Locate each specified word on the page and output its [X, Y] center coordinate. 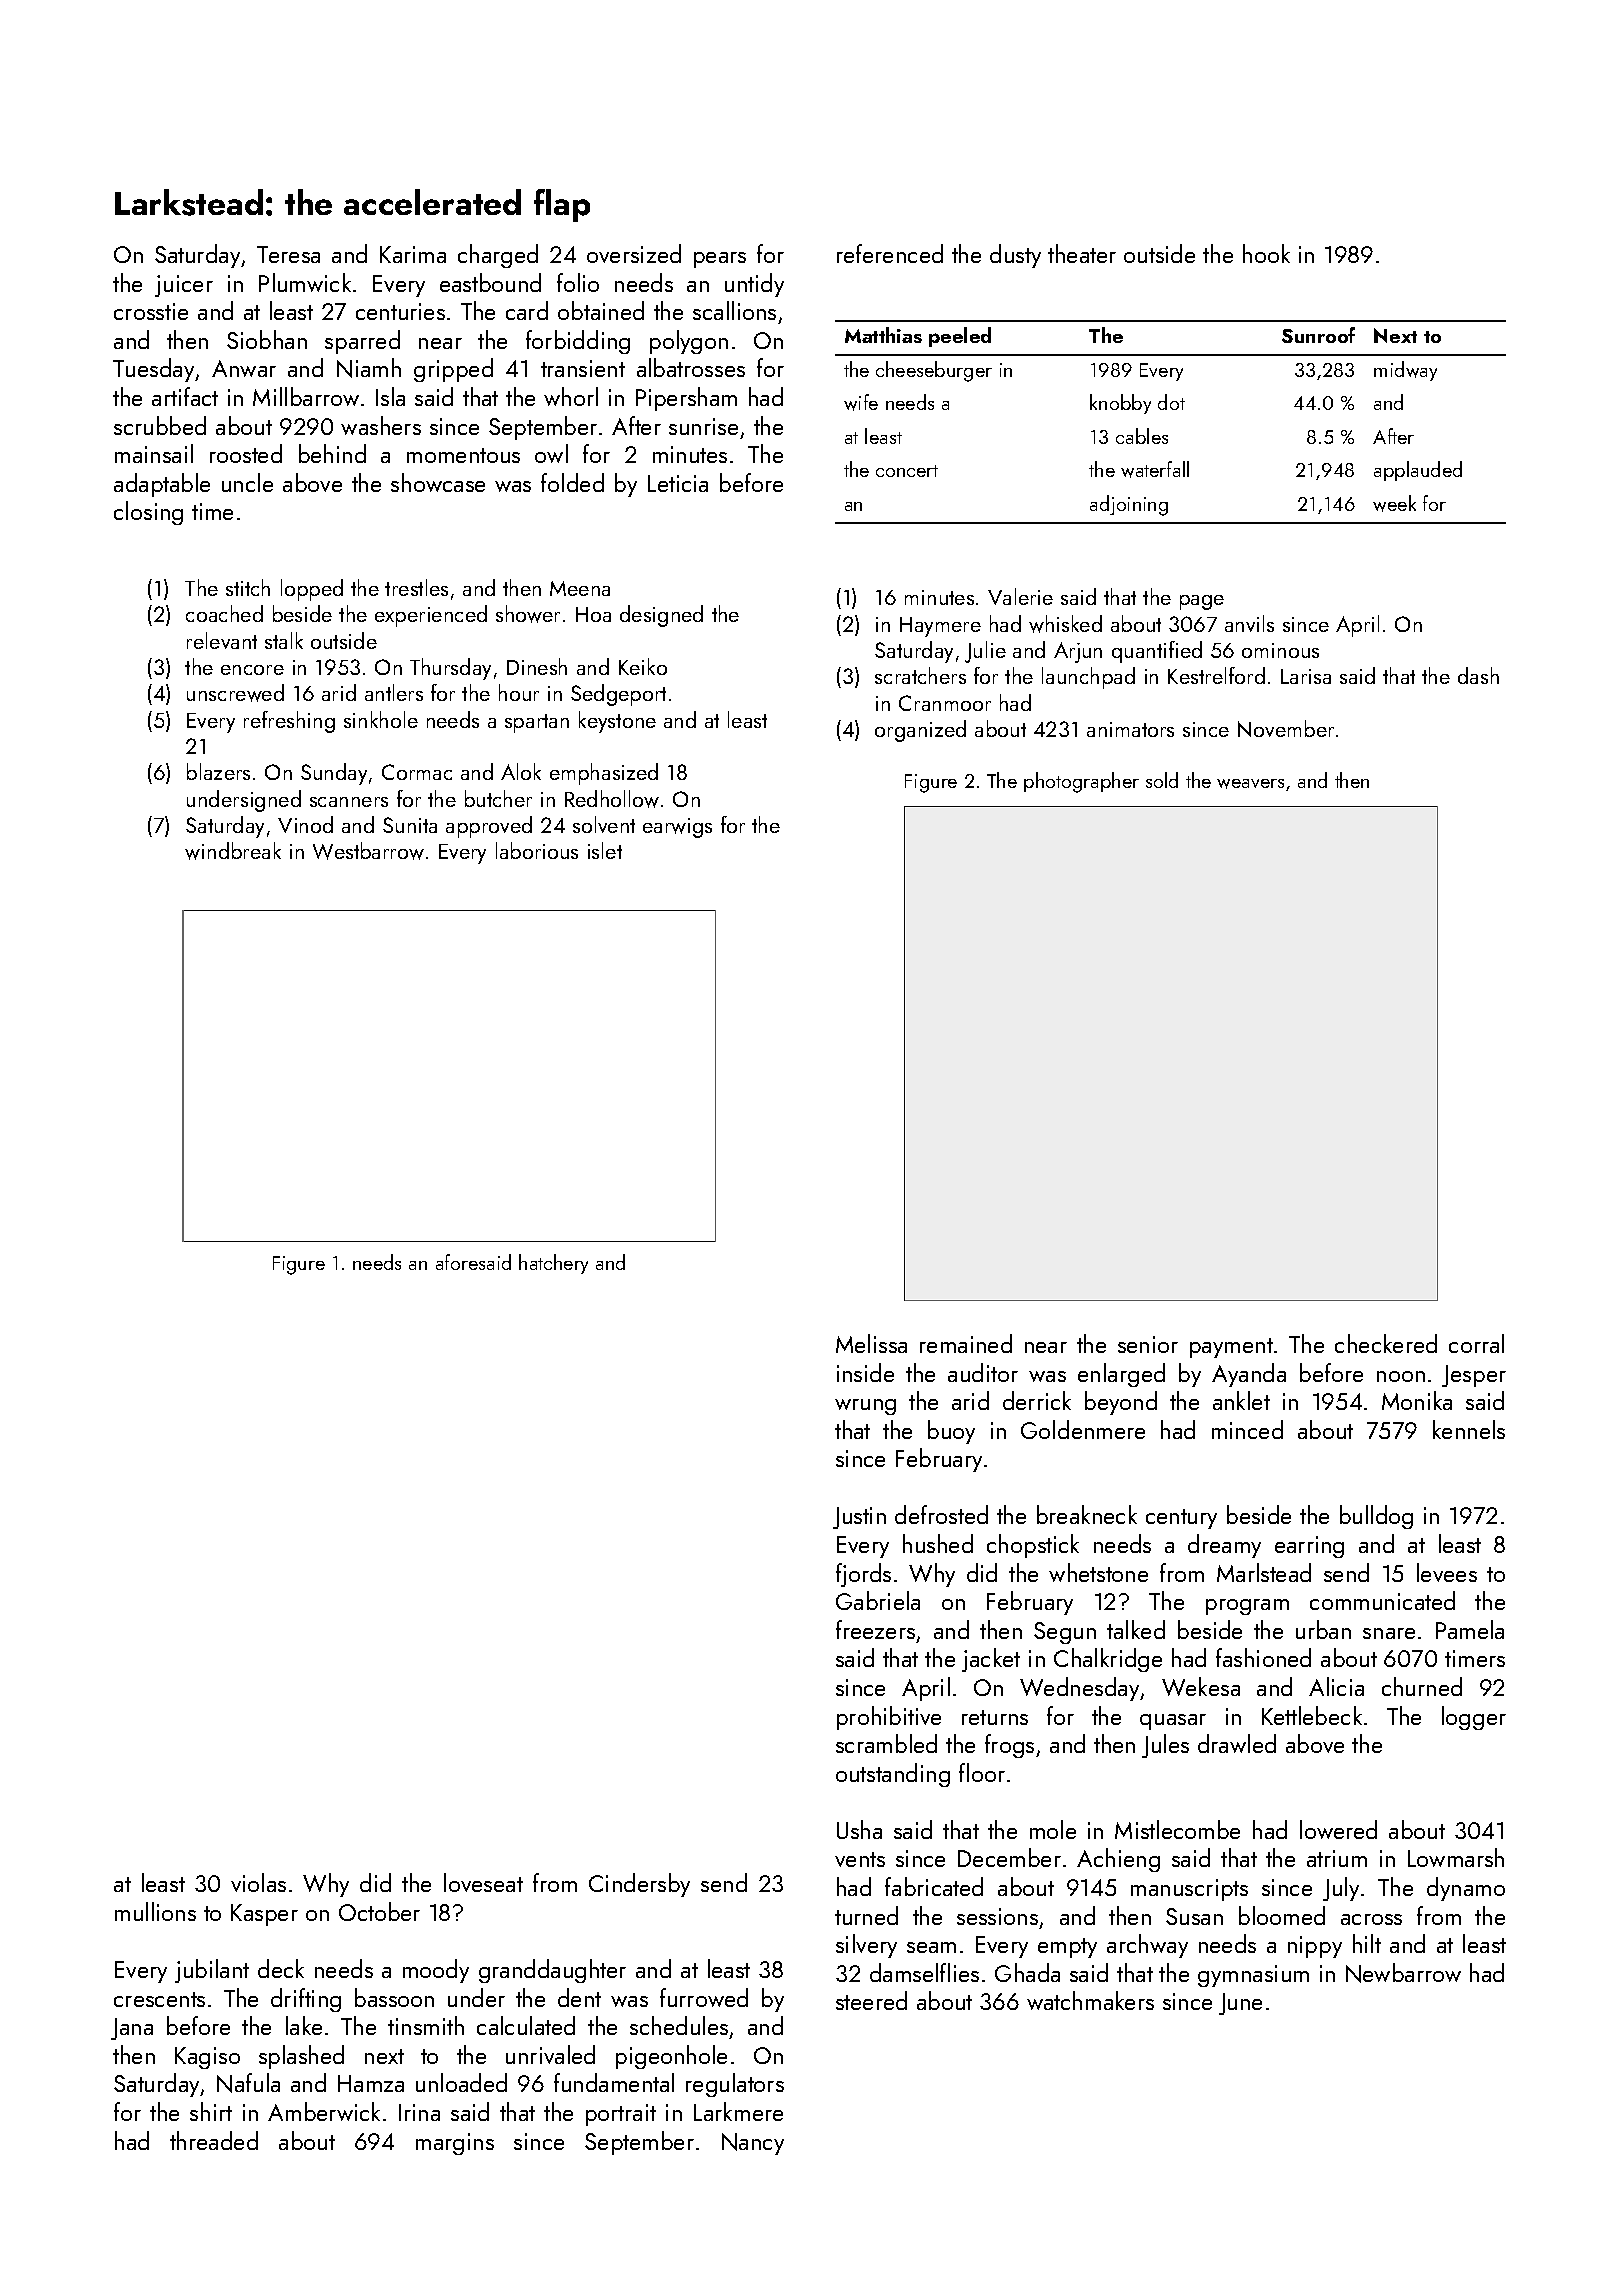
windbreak [233, 851]
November [1286, 728]
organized [920, 731]
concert [907, 471]
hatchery [553, 1264]
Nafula [248, 2083]
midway [1405, 371]
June [1240, 2004]
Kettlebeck [1312, 1715]
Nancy [753, 2144]
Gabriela [878, 1600]
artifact [185, 396]
